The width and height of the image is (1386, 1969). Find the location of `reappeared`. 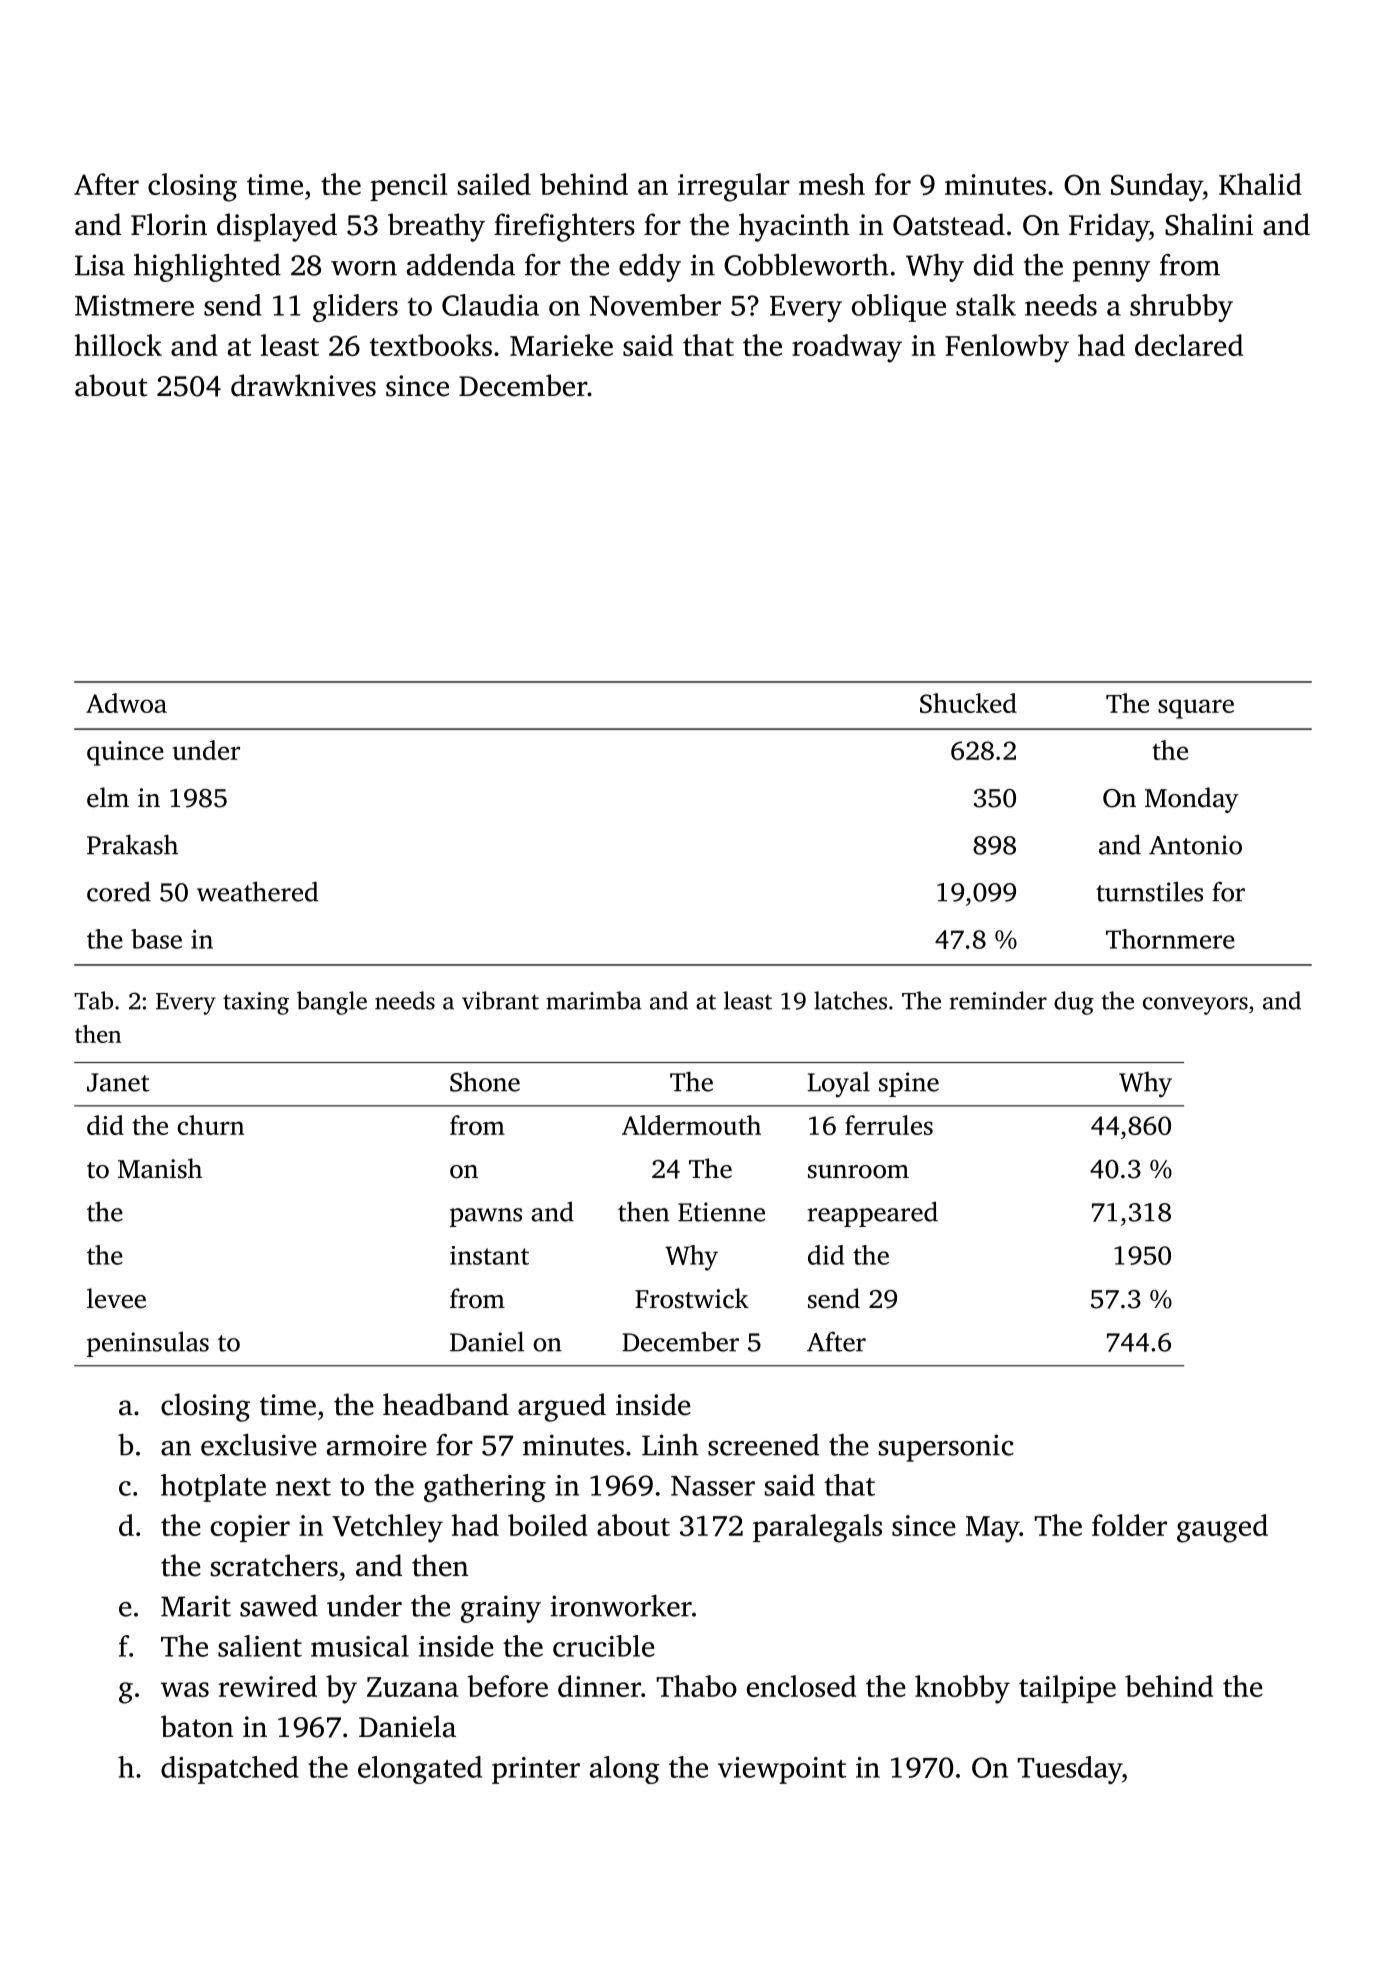

reappeared is located at coordinates (872, 1214).
